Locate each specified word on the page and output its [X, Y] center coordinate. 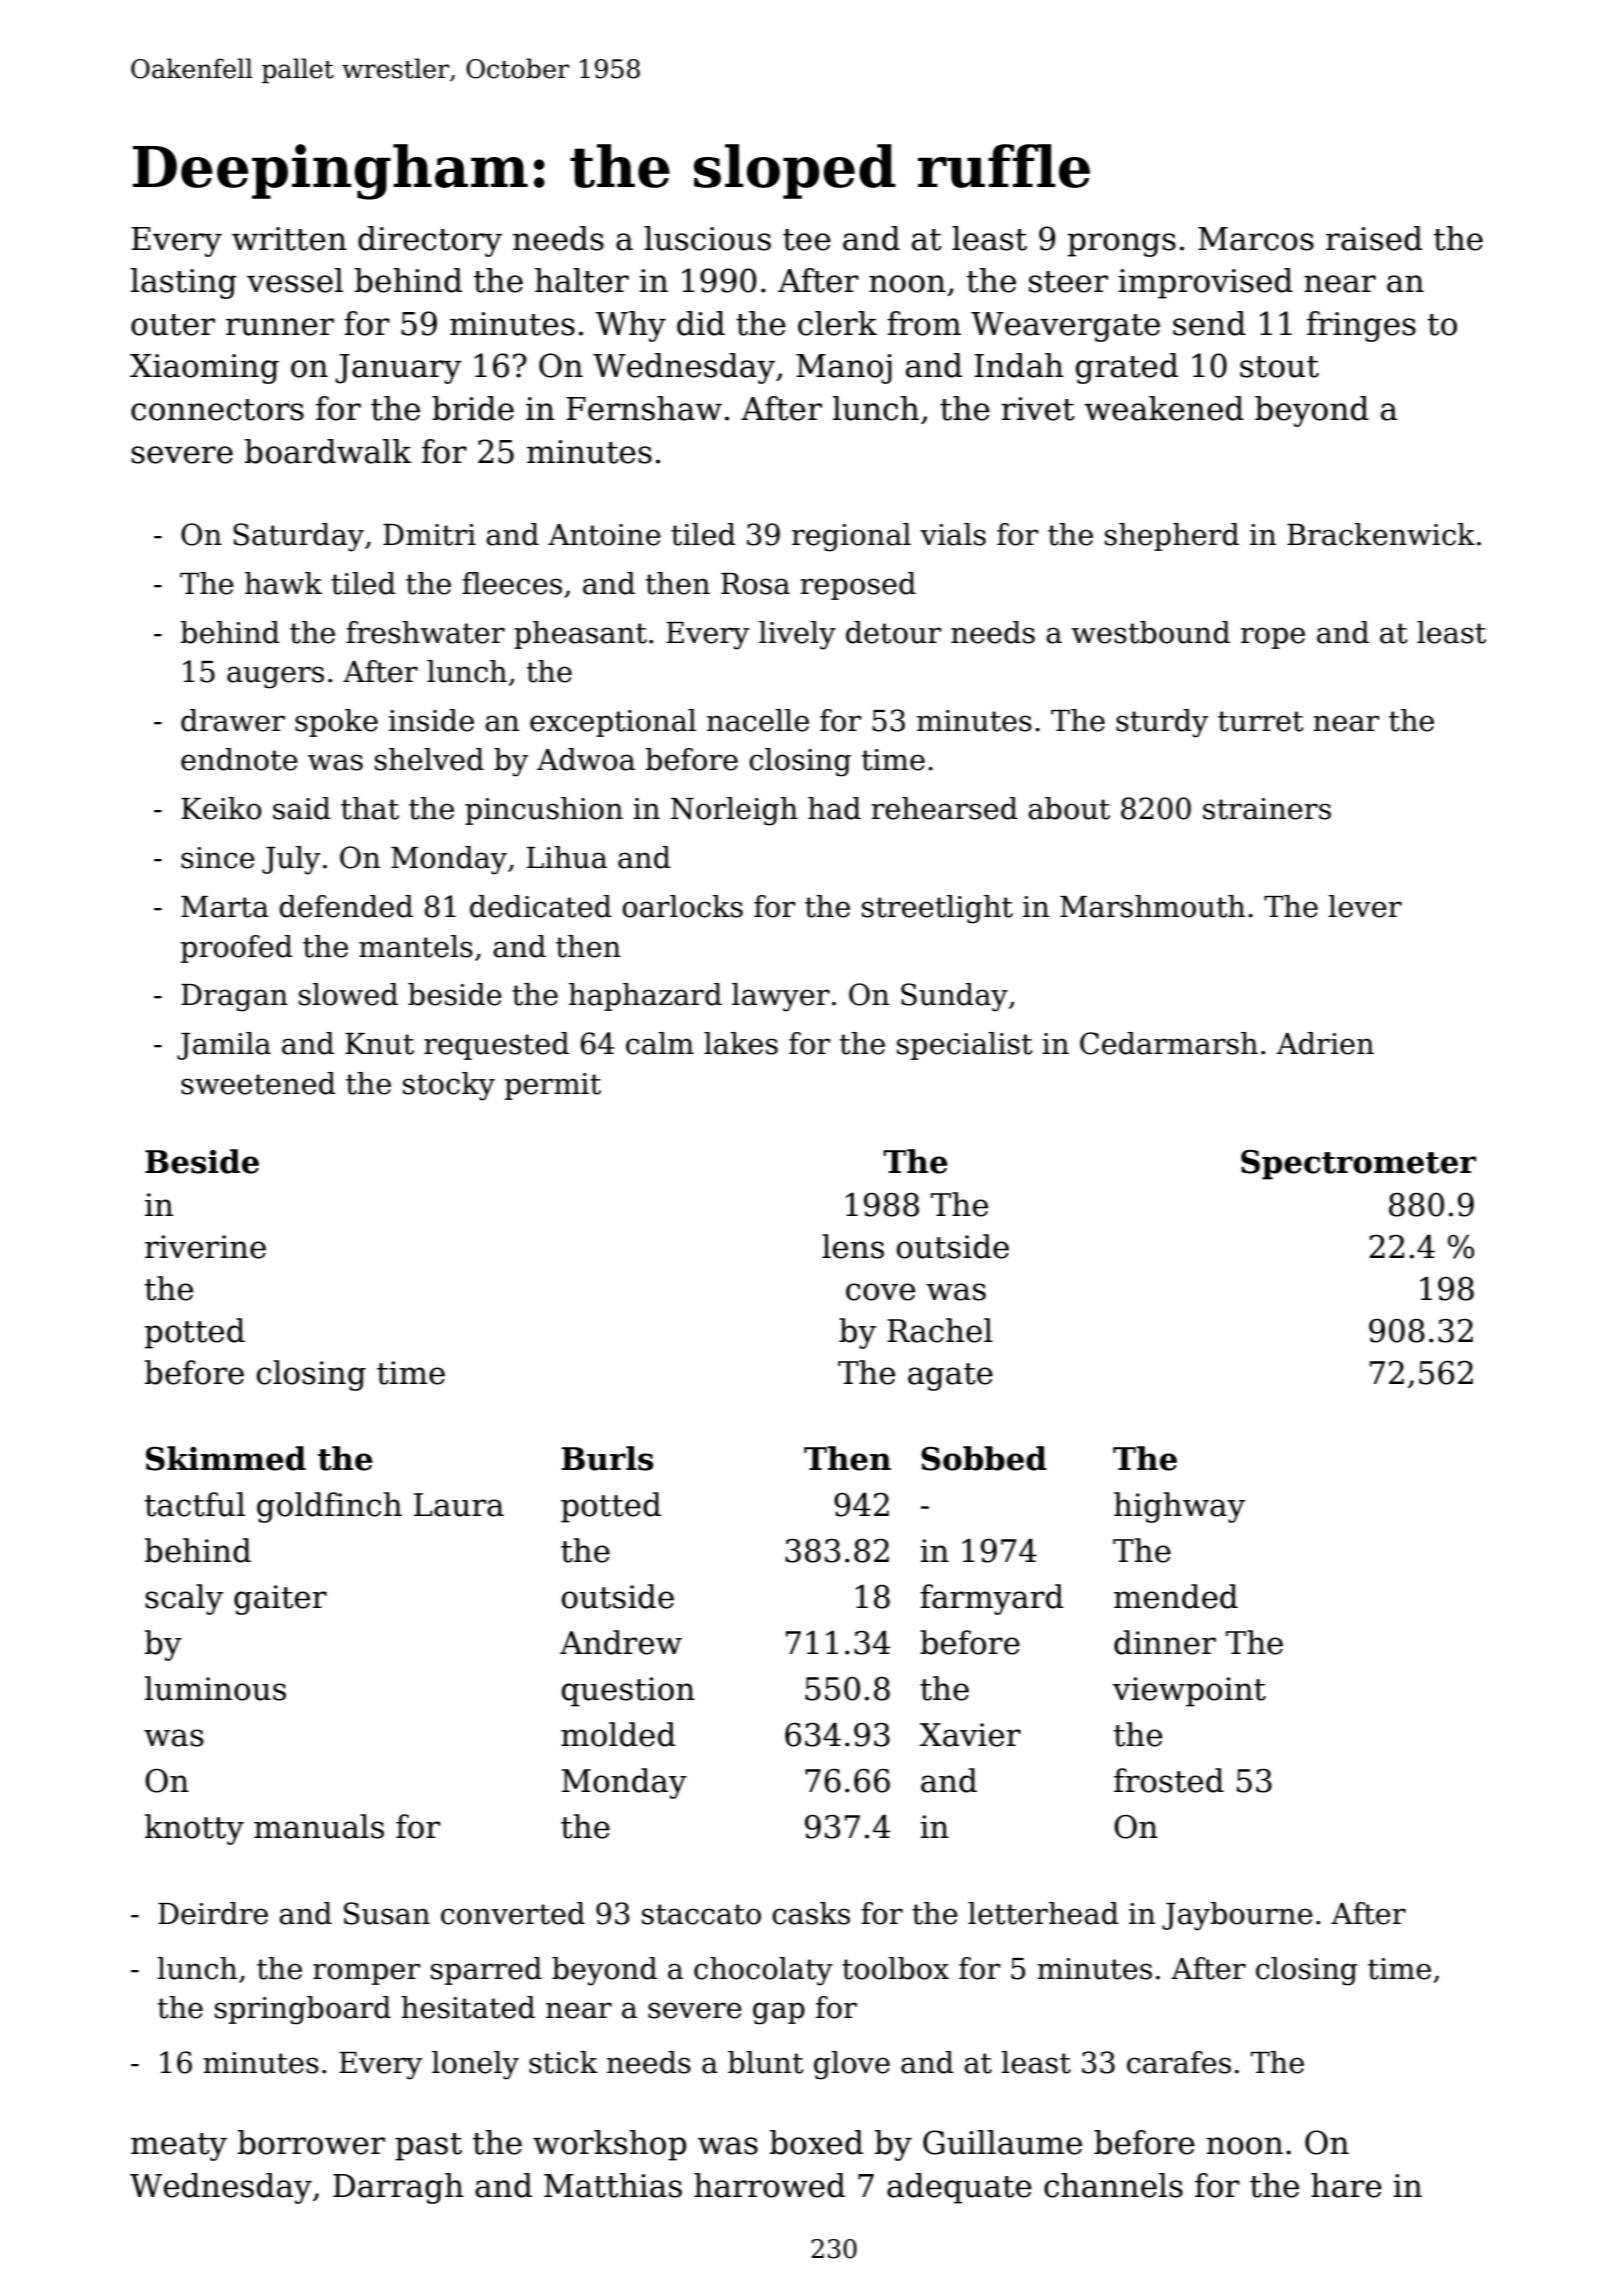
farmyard [992, 1599]
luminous [215, 1688]
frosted [1169, 1780]
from [924, 323]
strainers [1267, 809]
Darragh [398, 2188]
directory [430, 241]
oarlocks [682, 906]
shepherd [1172, 537]
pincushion [544, 811]
